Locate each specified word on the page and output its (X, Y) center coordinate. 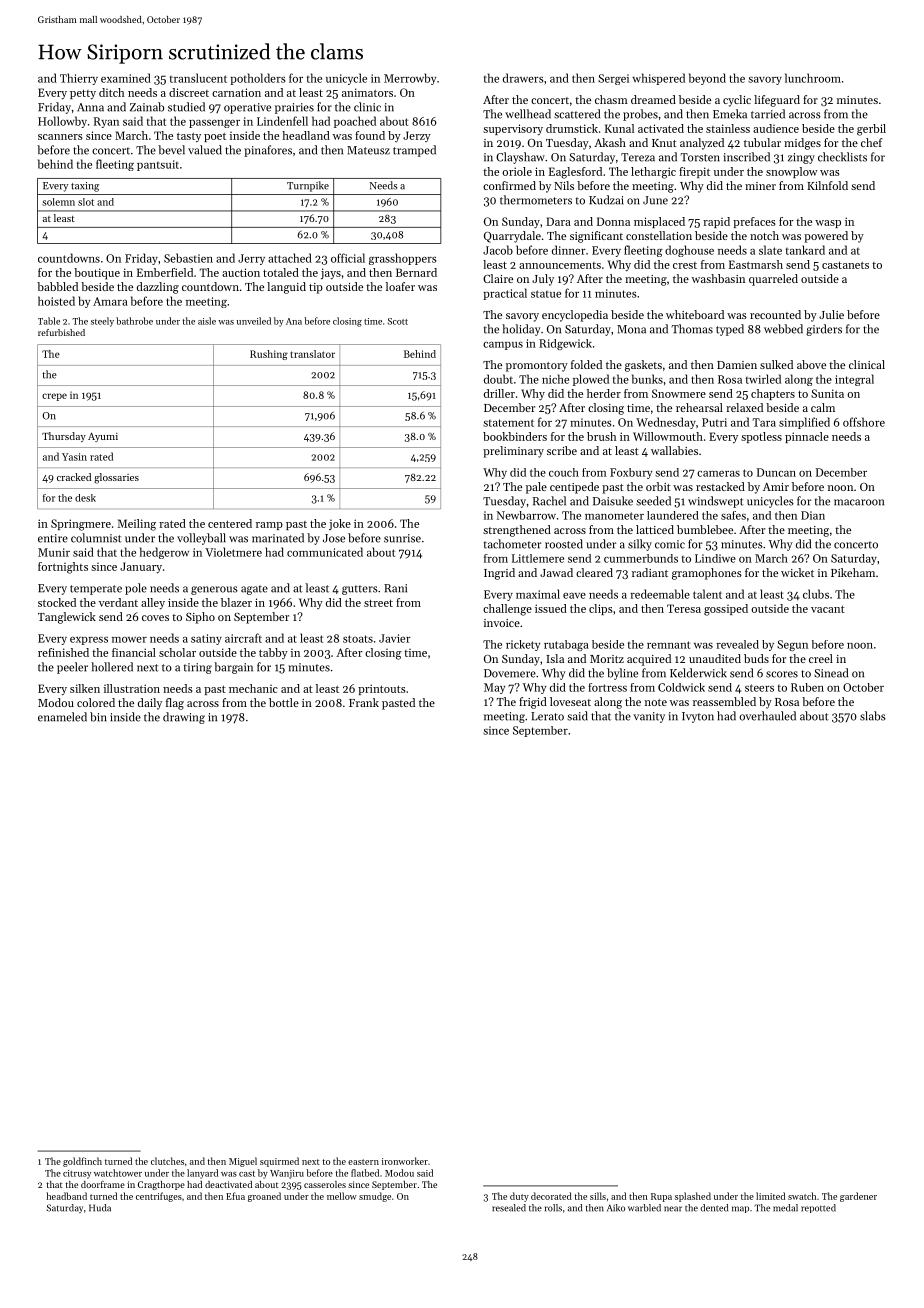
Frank (364, 702)
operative (247, 108)
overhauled (767, 716)
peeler (72, 668)
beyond (707, 79)
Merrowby (410, 79)
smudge (375, 1197)
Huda (100, 1208)
